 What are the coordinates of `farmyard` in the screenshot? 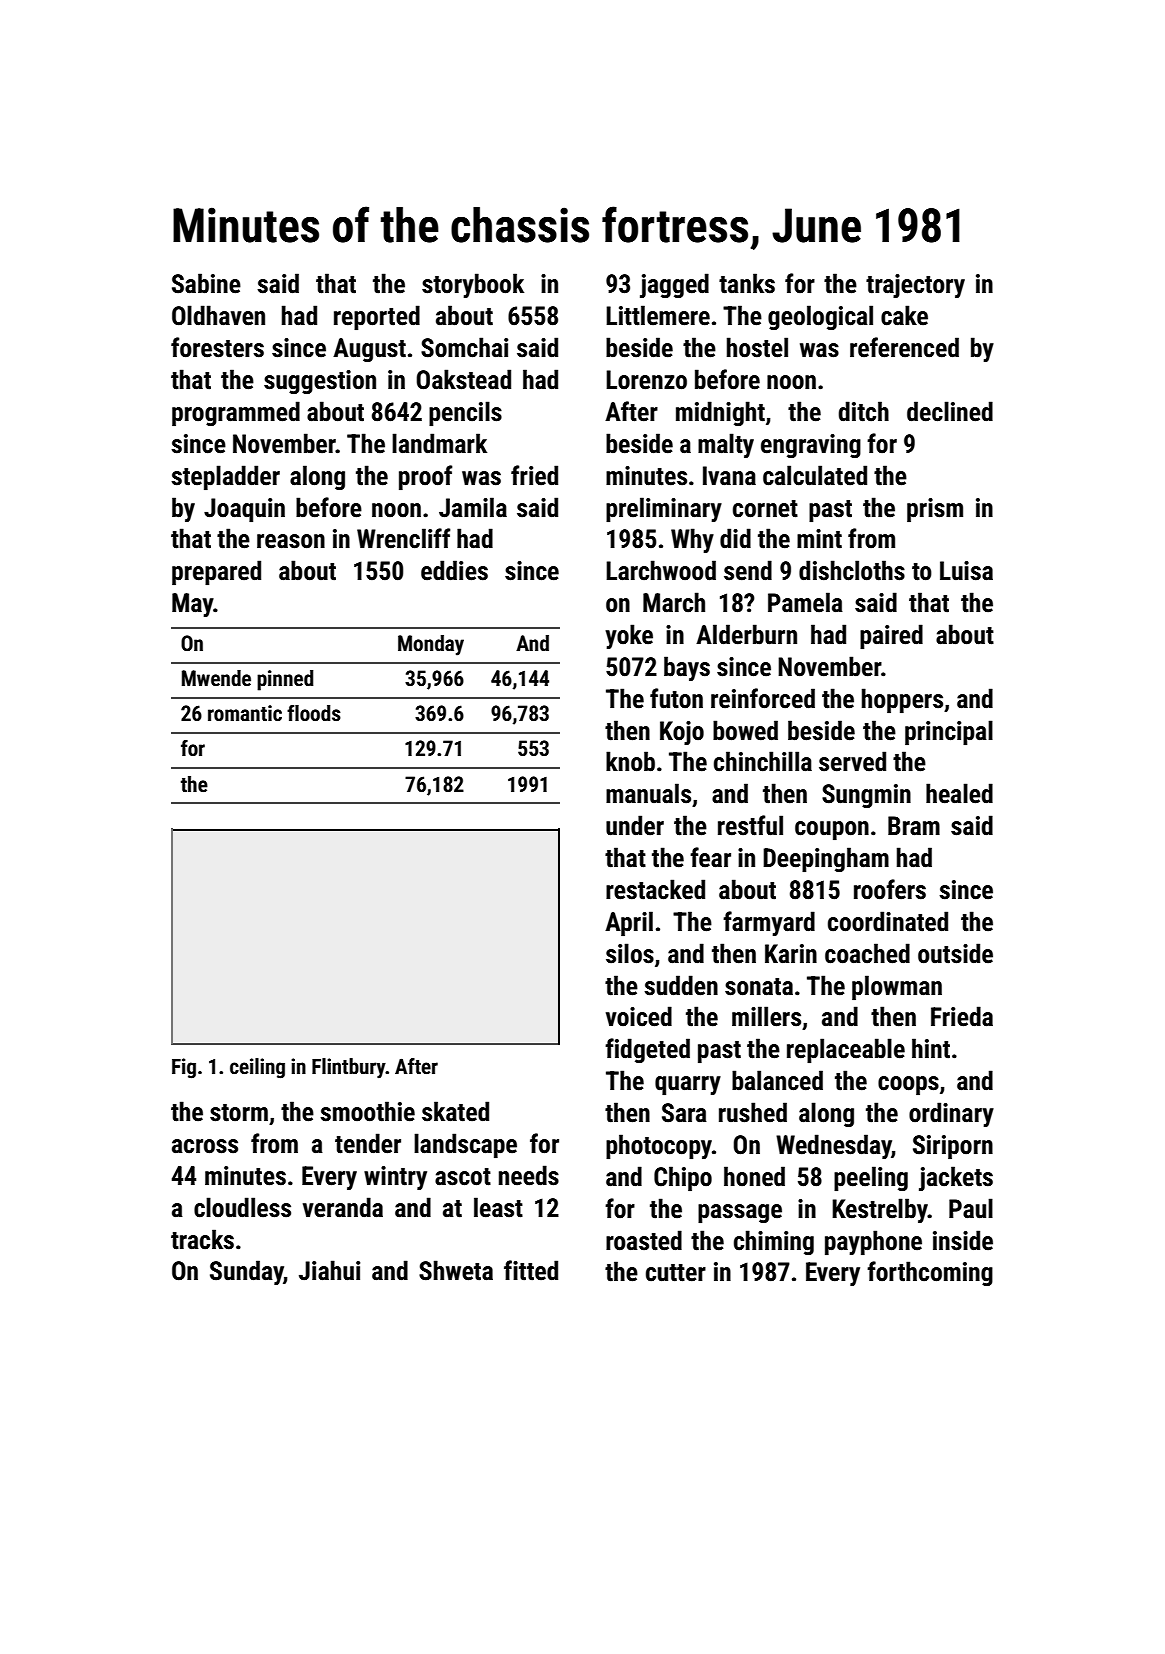 It's located at (769, 923).
